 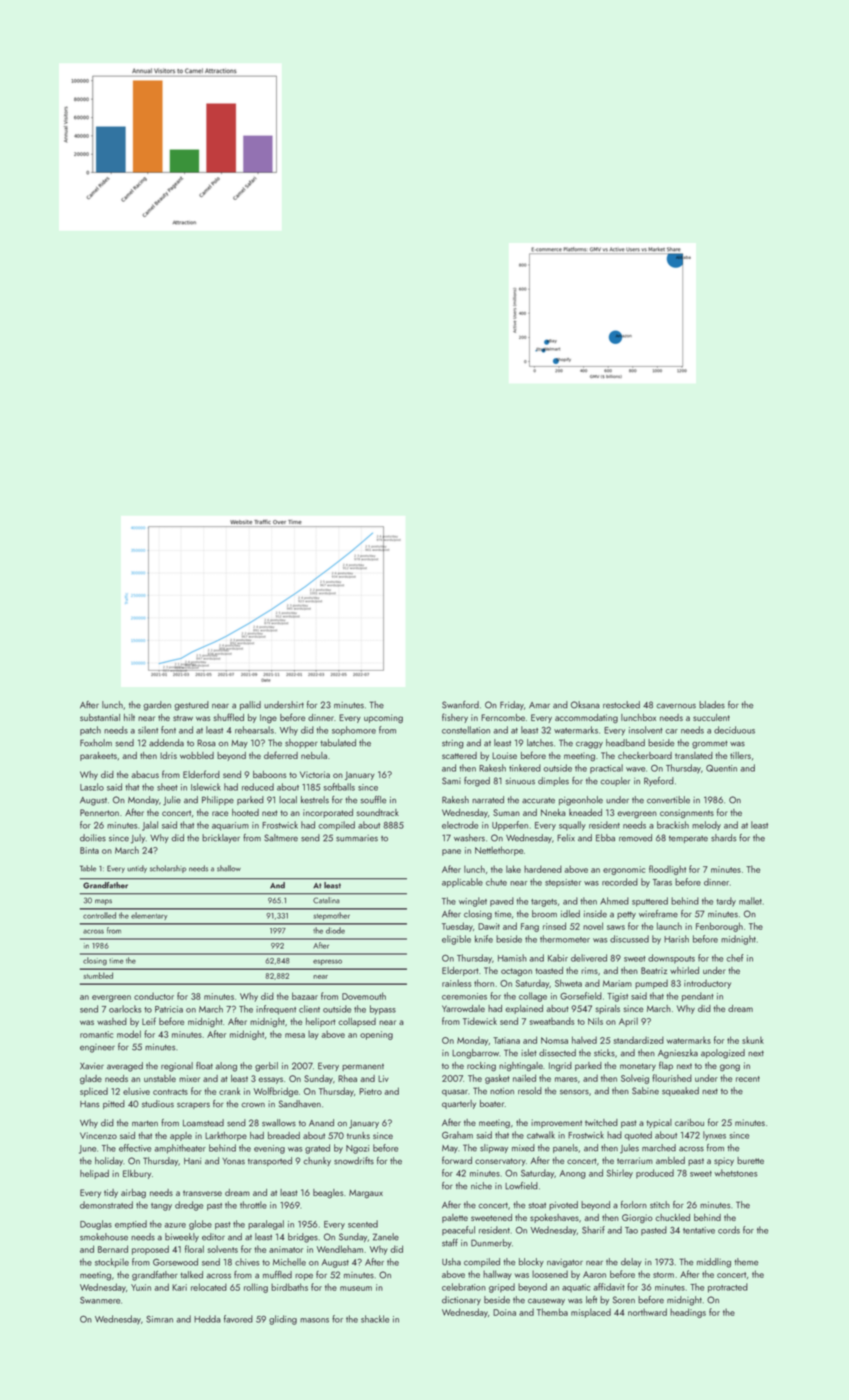 I want to click on rainless, so click(x=457, y=983).
